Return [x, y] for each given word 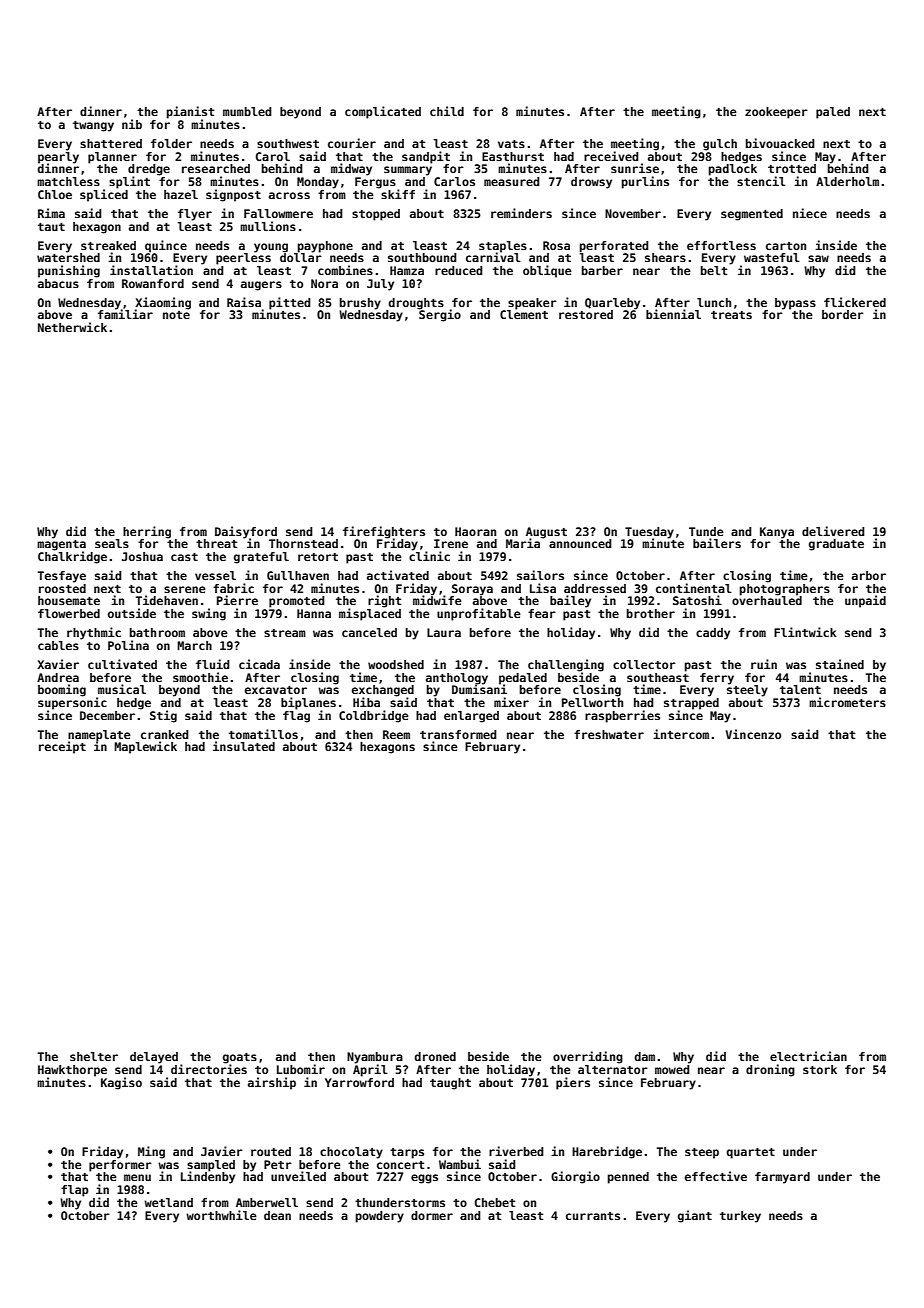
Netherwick [72, 327]
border [843, 314]
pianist [190, 112]
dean [277, 1215]
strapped [691, 704]
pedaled [523, 678]
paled [833, 113]
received [611, 156]
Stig [163, 716]
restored [586, 314]
